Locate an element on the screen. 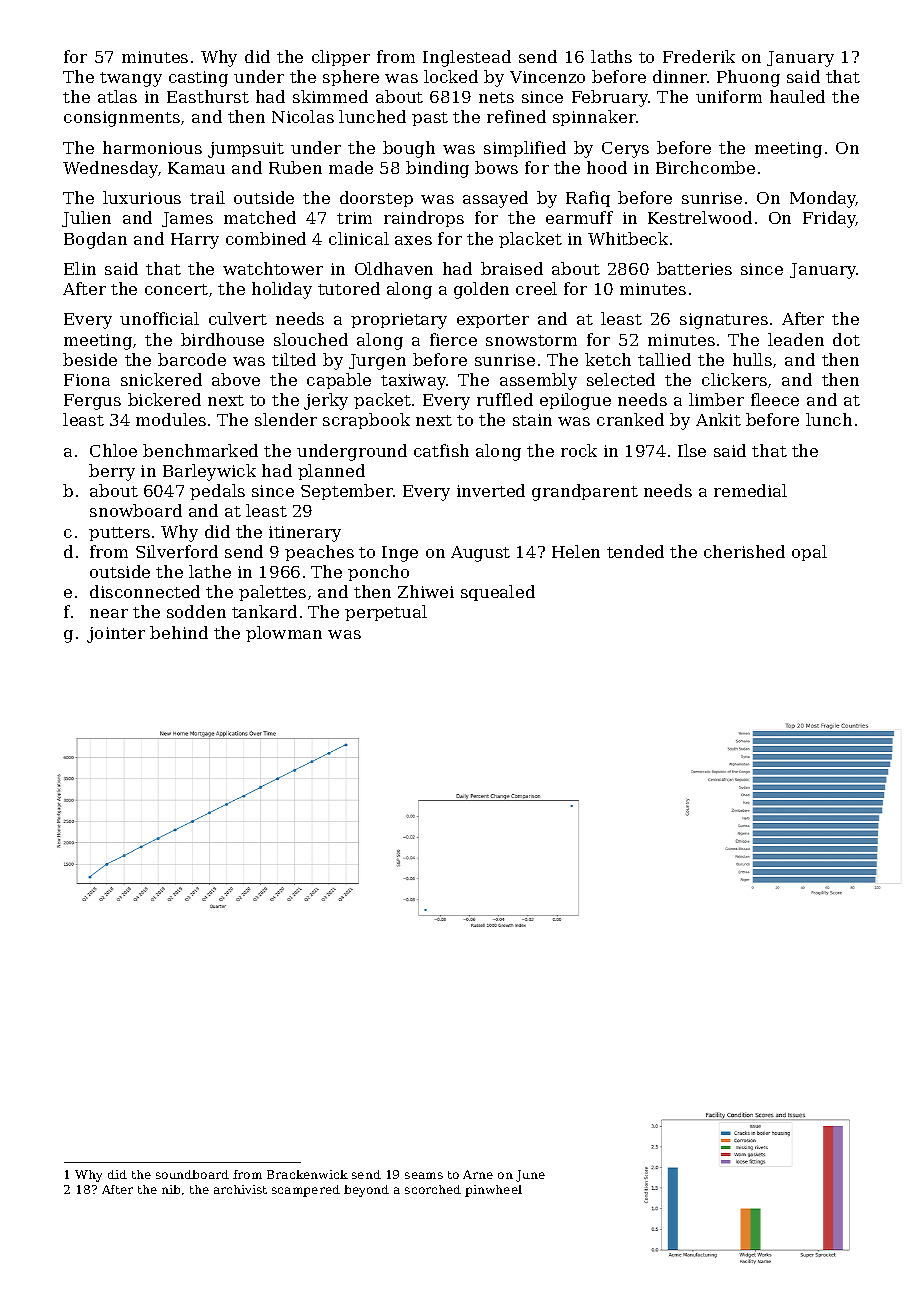 The width and height of the screenshot is (924, 1308). ketch is located at coordinates (608, 359).
